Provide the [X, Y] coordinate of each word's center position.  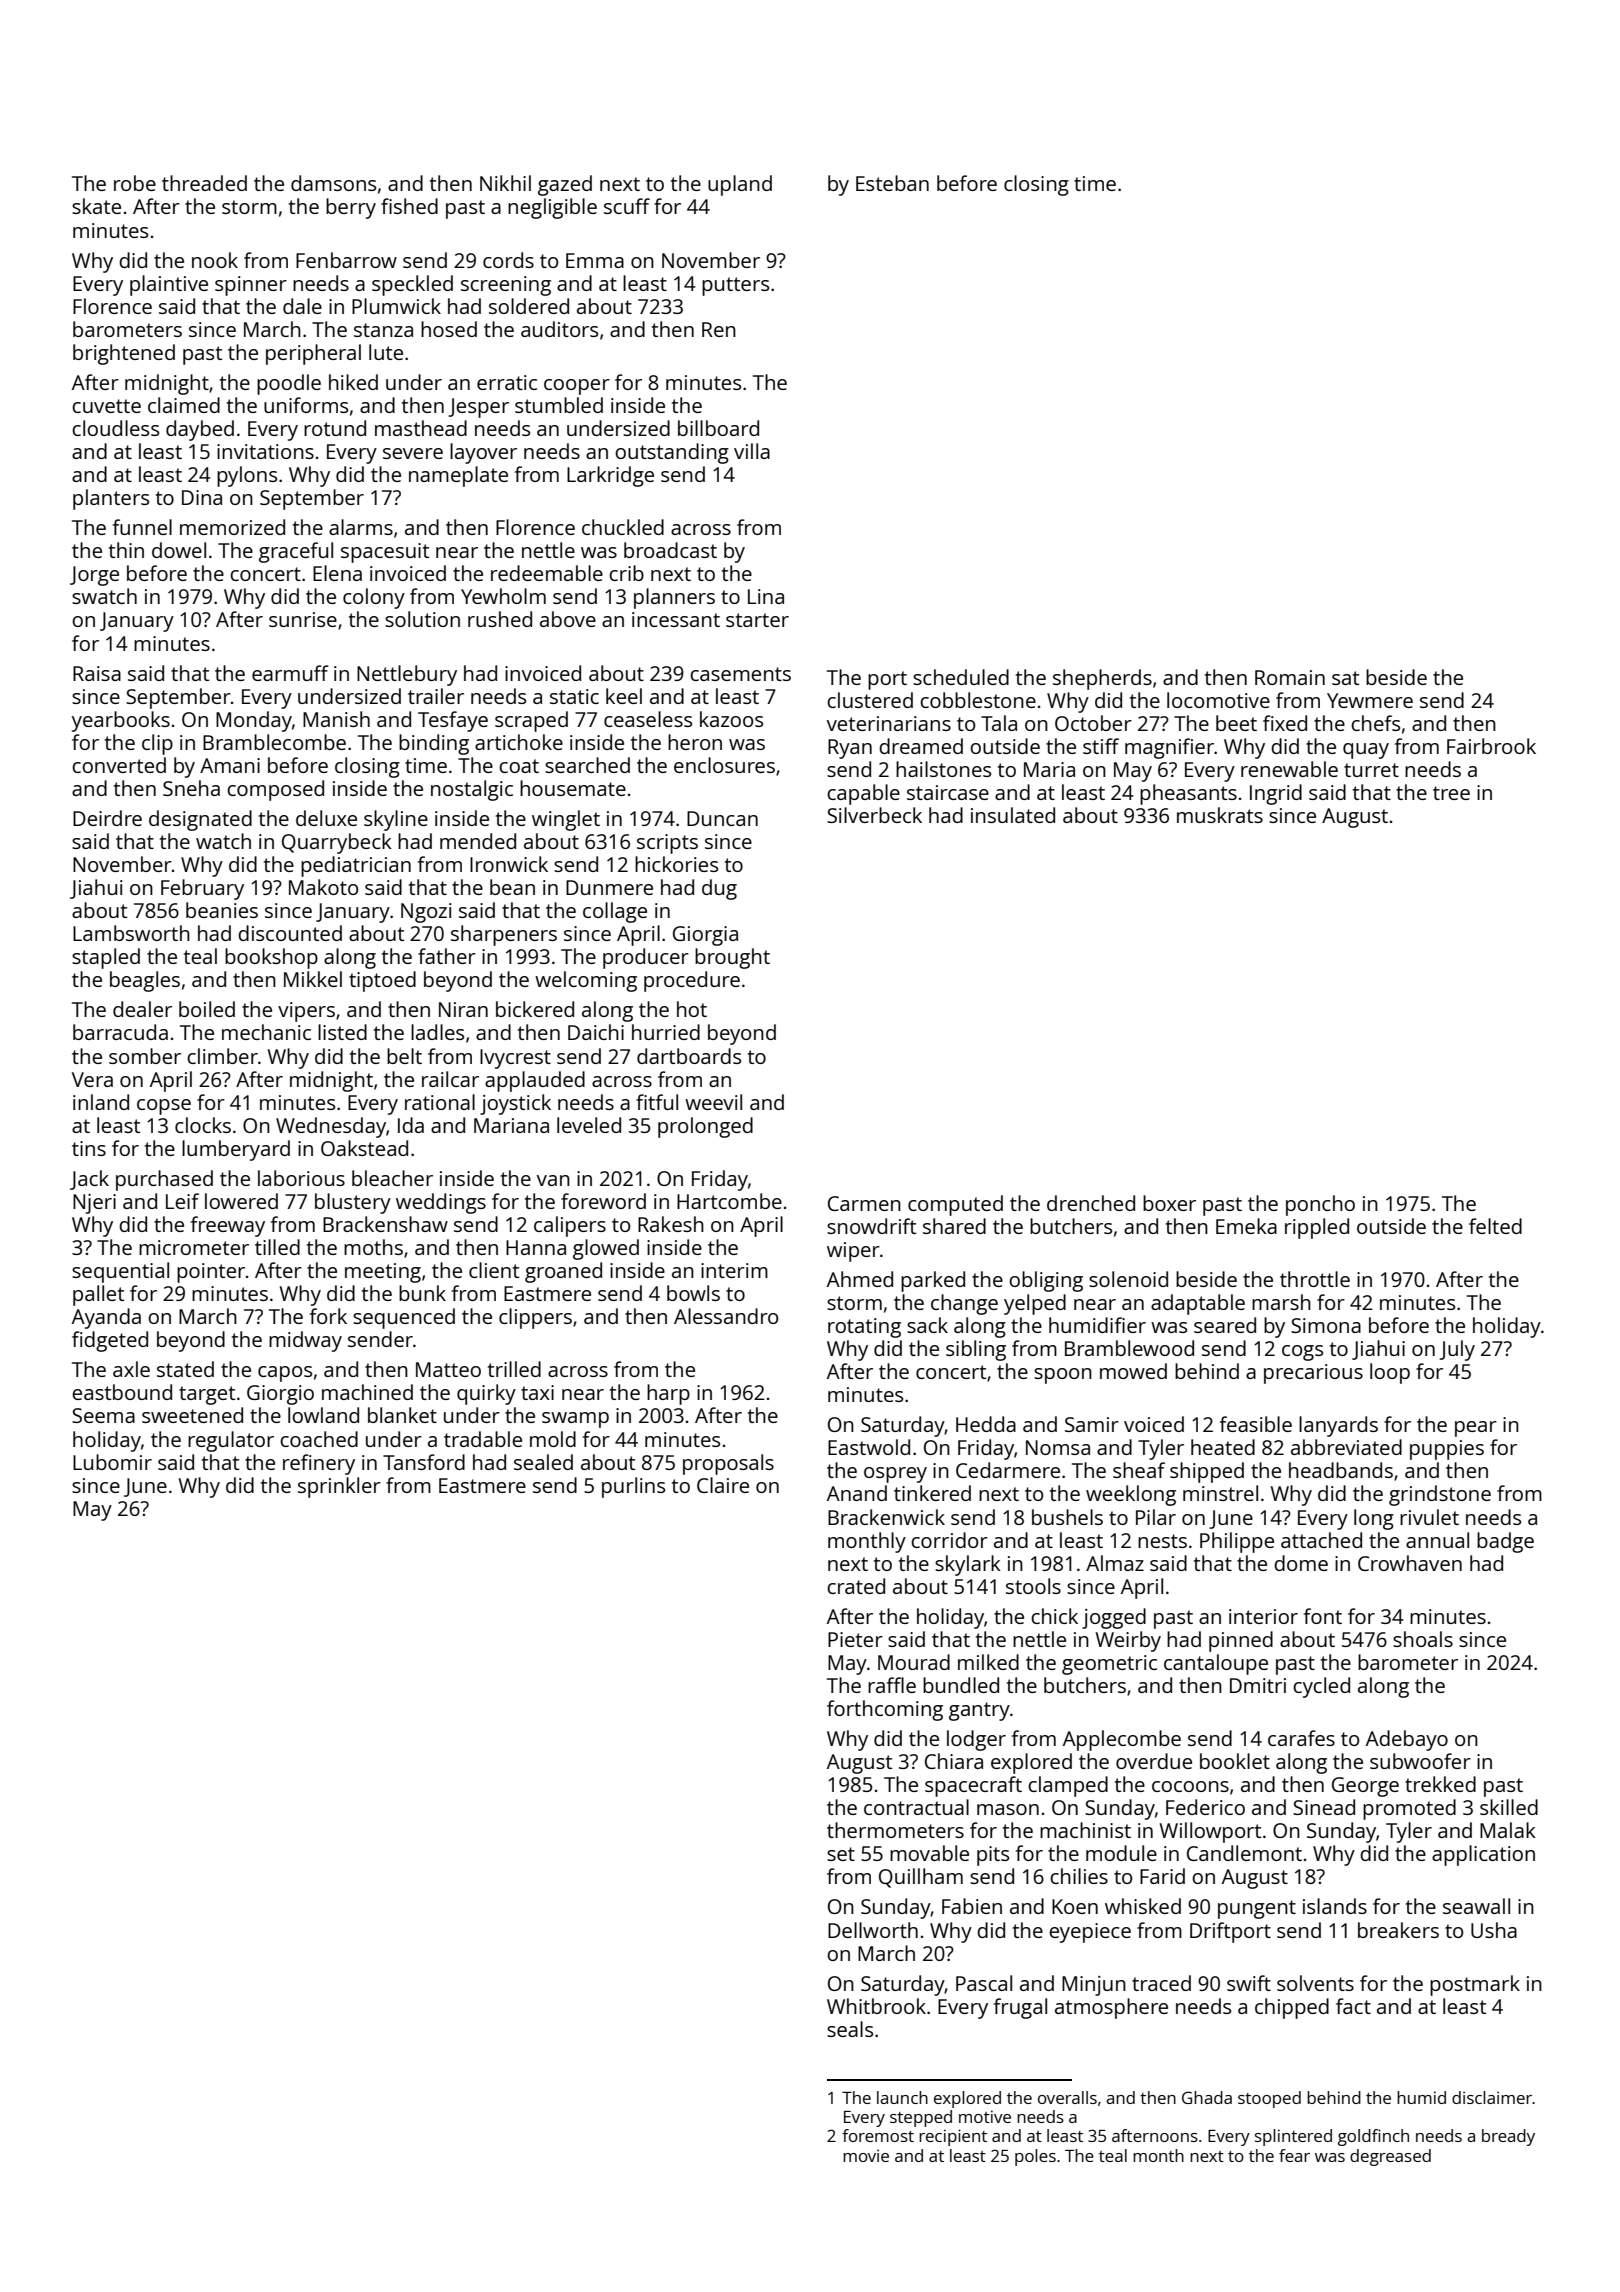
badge [1505, 1542]
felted [1495, 1226]
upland [740, 185]
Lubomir [112, 1462]
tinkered [932, 1493]
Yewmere [1370, 700]
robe [135, 183]
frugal [1020, 2008]
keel [624, 696]
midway [305, 1341]
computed [955, 1205]
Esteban [892, 183]
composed [275, 790]
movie [866, 2155]
